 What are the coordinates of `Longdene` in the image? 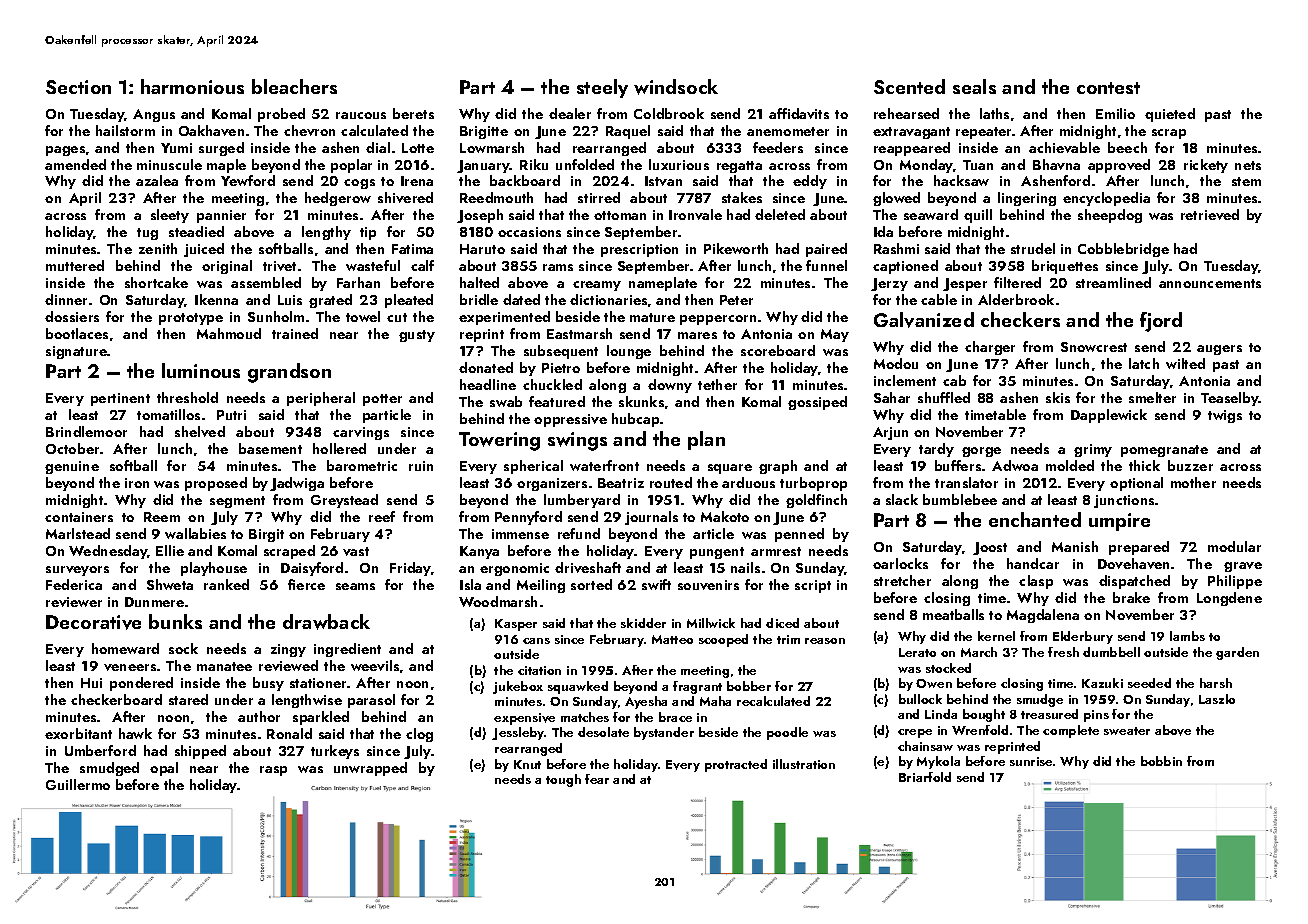 It's located at (1229, 599).
